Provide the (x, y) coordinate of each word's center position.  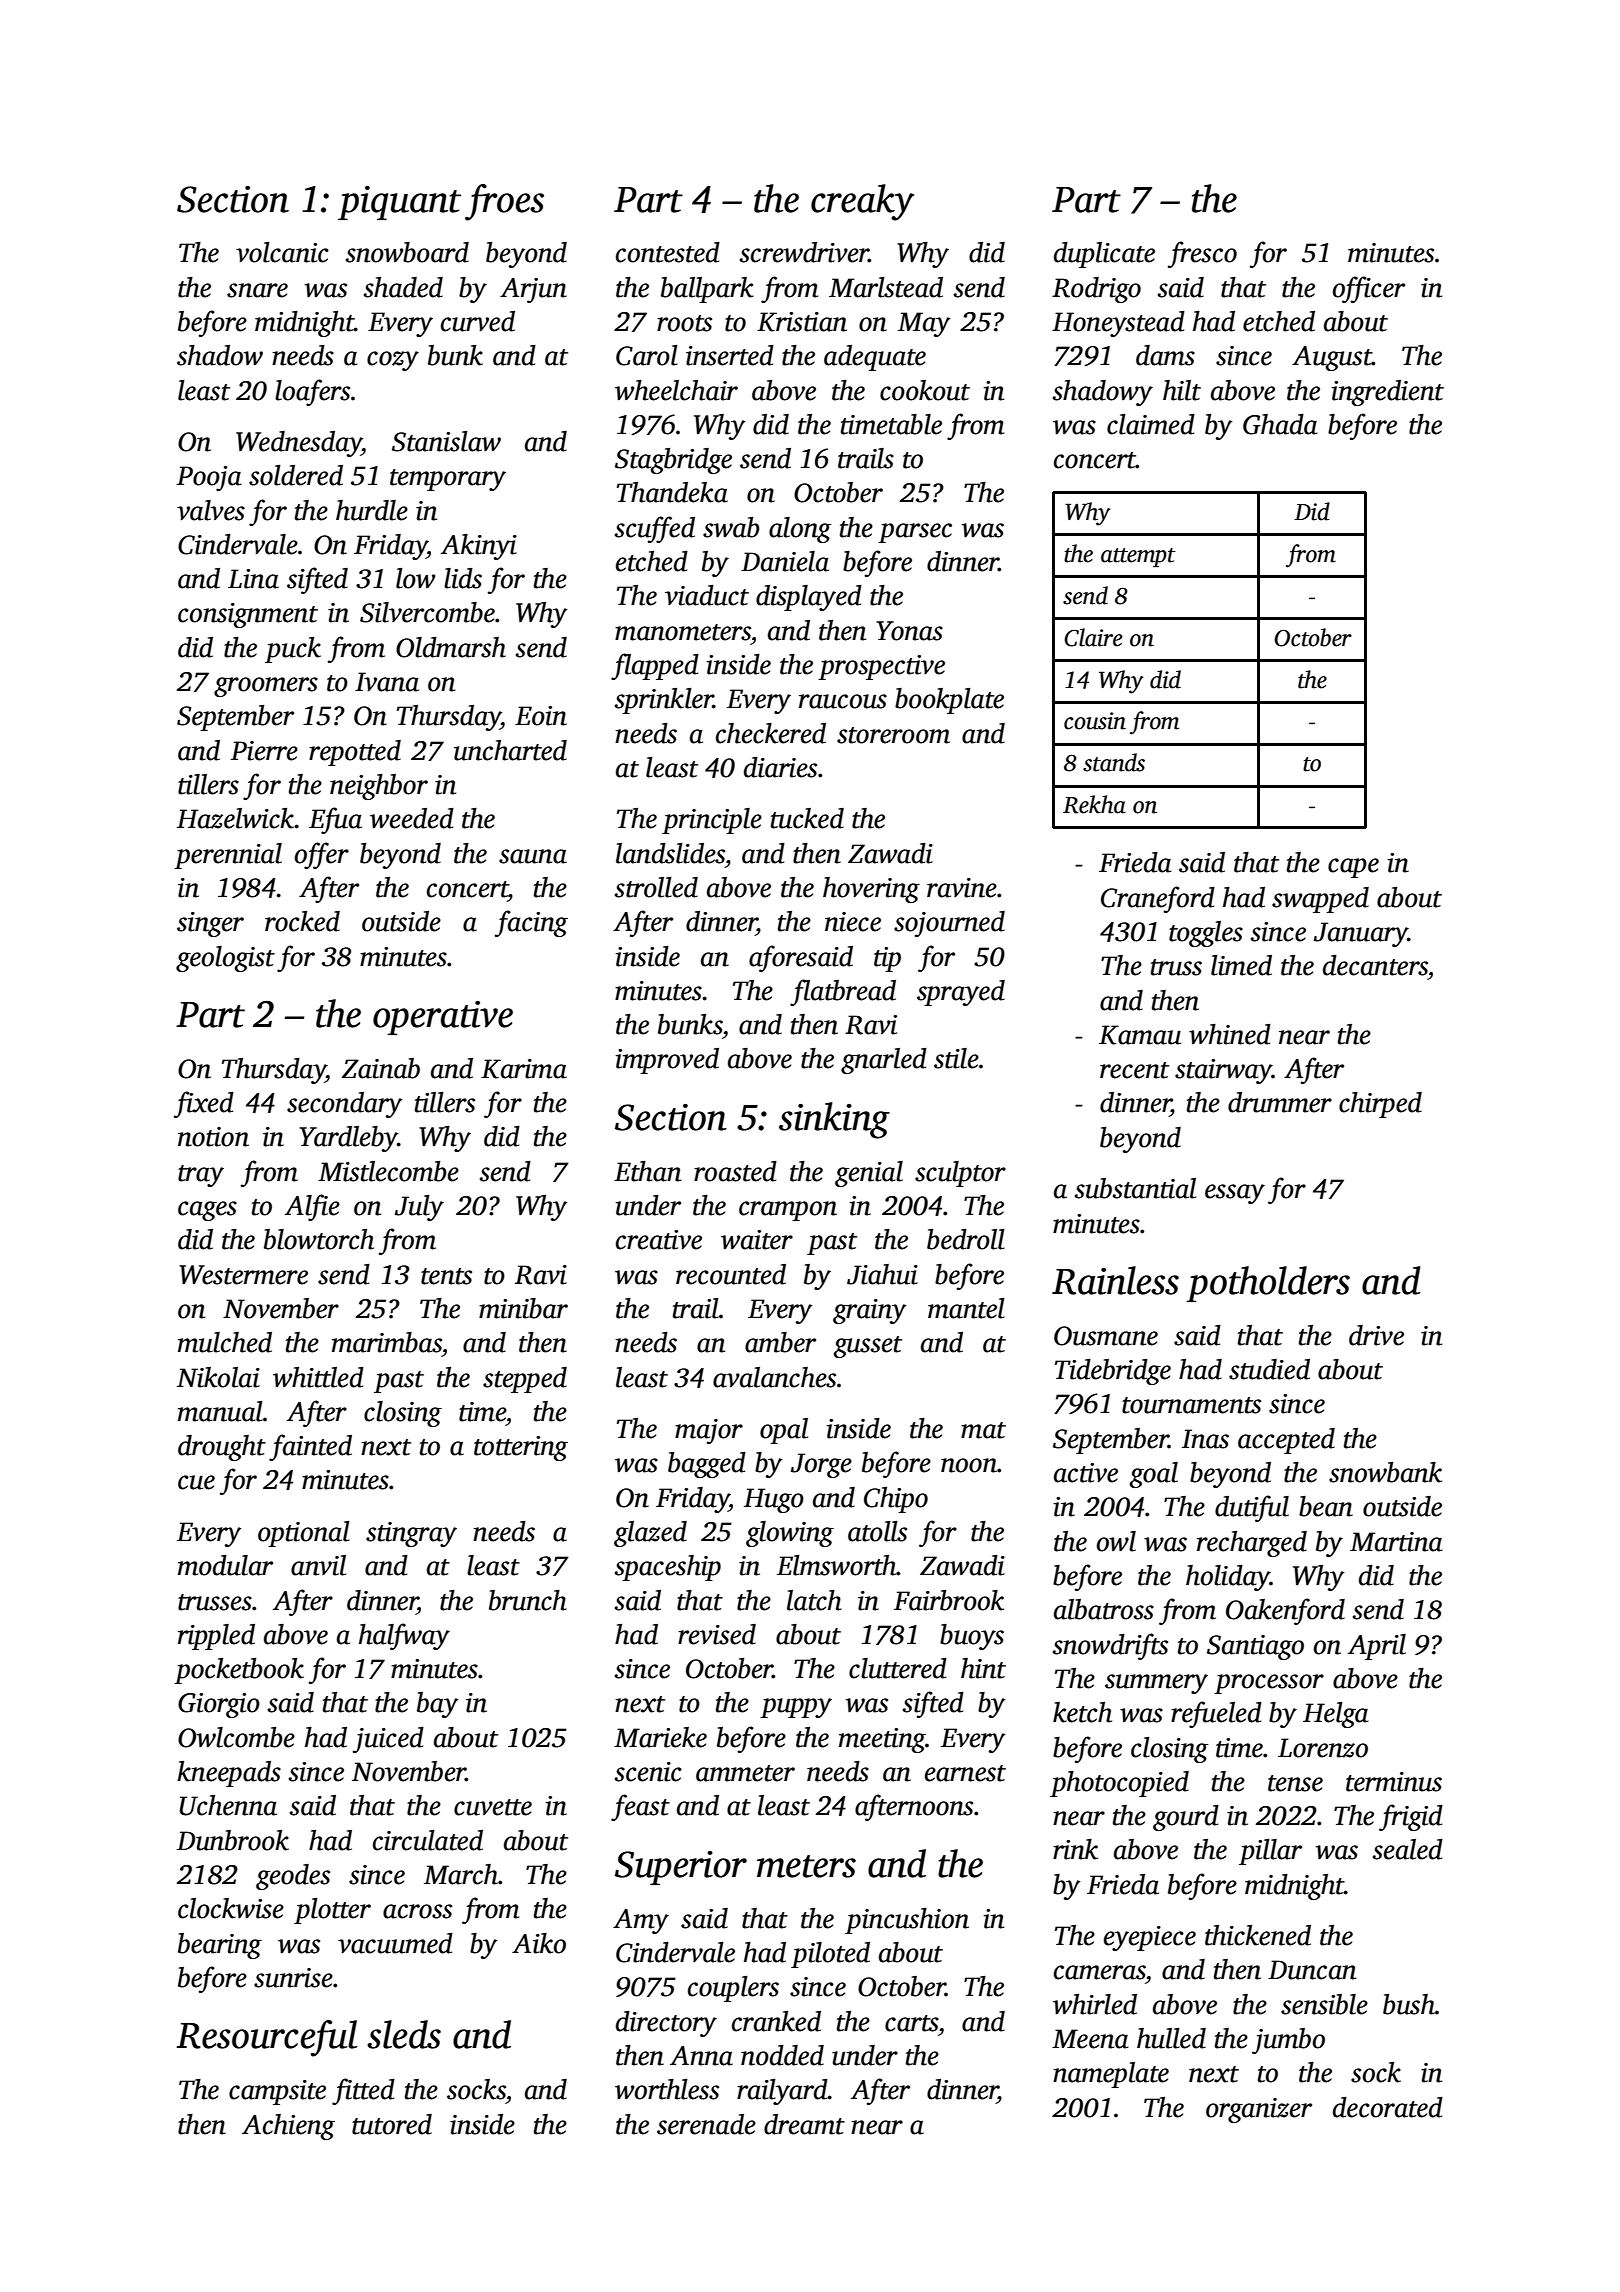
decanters (1375, 965)
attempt (1138, 557)
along (800, 530)
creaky (862, 202)
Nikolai (218, 1377)
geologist (225, 959)
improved (667, 1061)
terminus (1394, 1782)
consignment (248, 615)
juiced (388, 1740)
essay (1235, 1194)
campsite (277, 2092)
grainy (870, 1311)
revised (717, 1634)
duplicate (1104, 255)
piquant (399, 203)
